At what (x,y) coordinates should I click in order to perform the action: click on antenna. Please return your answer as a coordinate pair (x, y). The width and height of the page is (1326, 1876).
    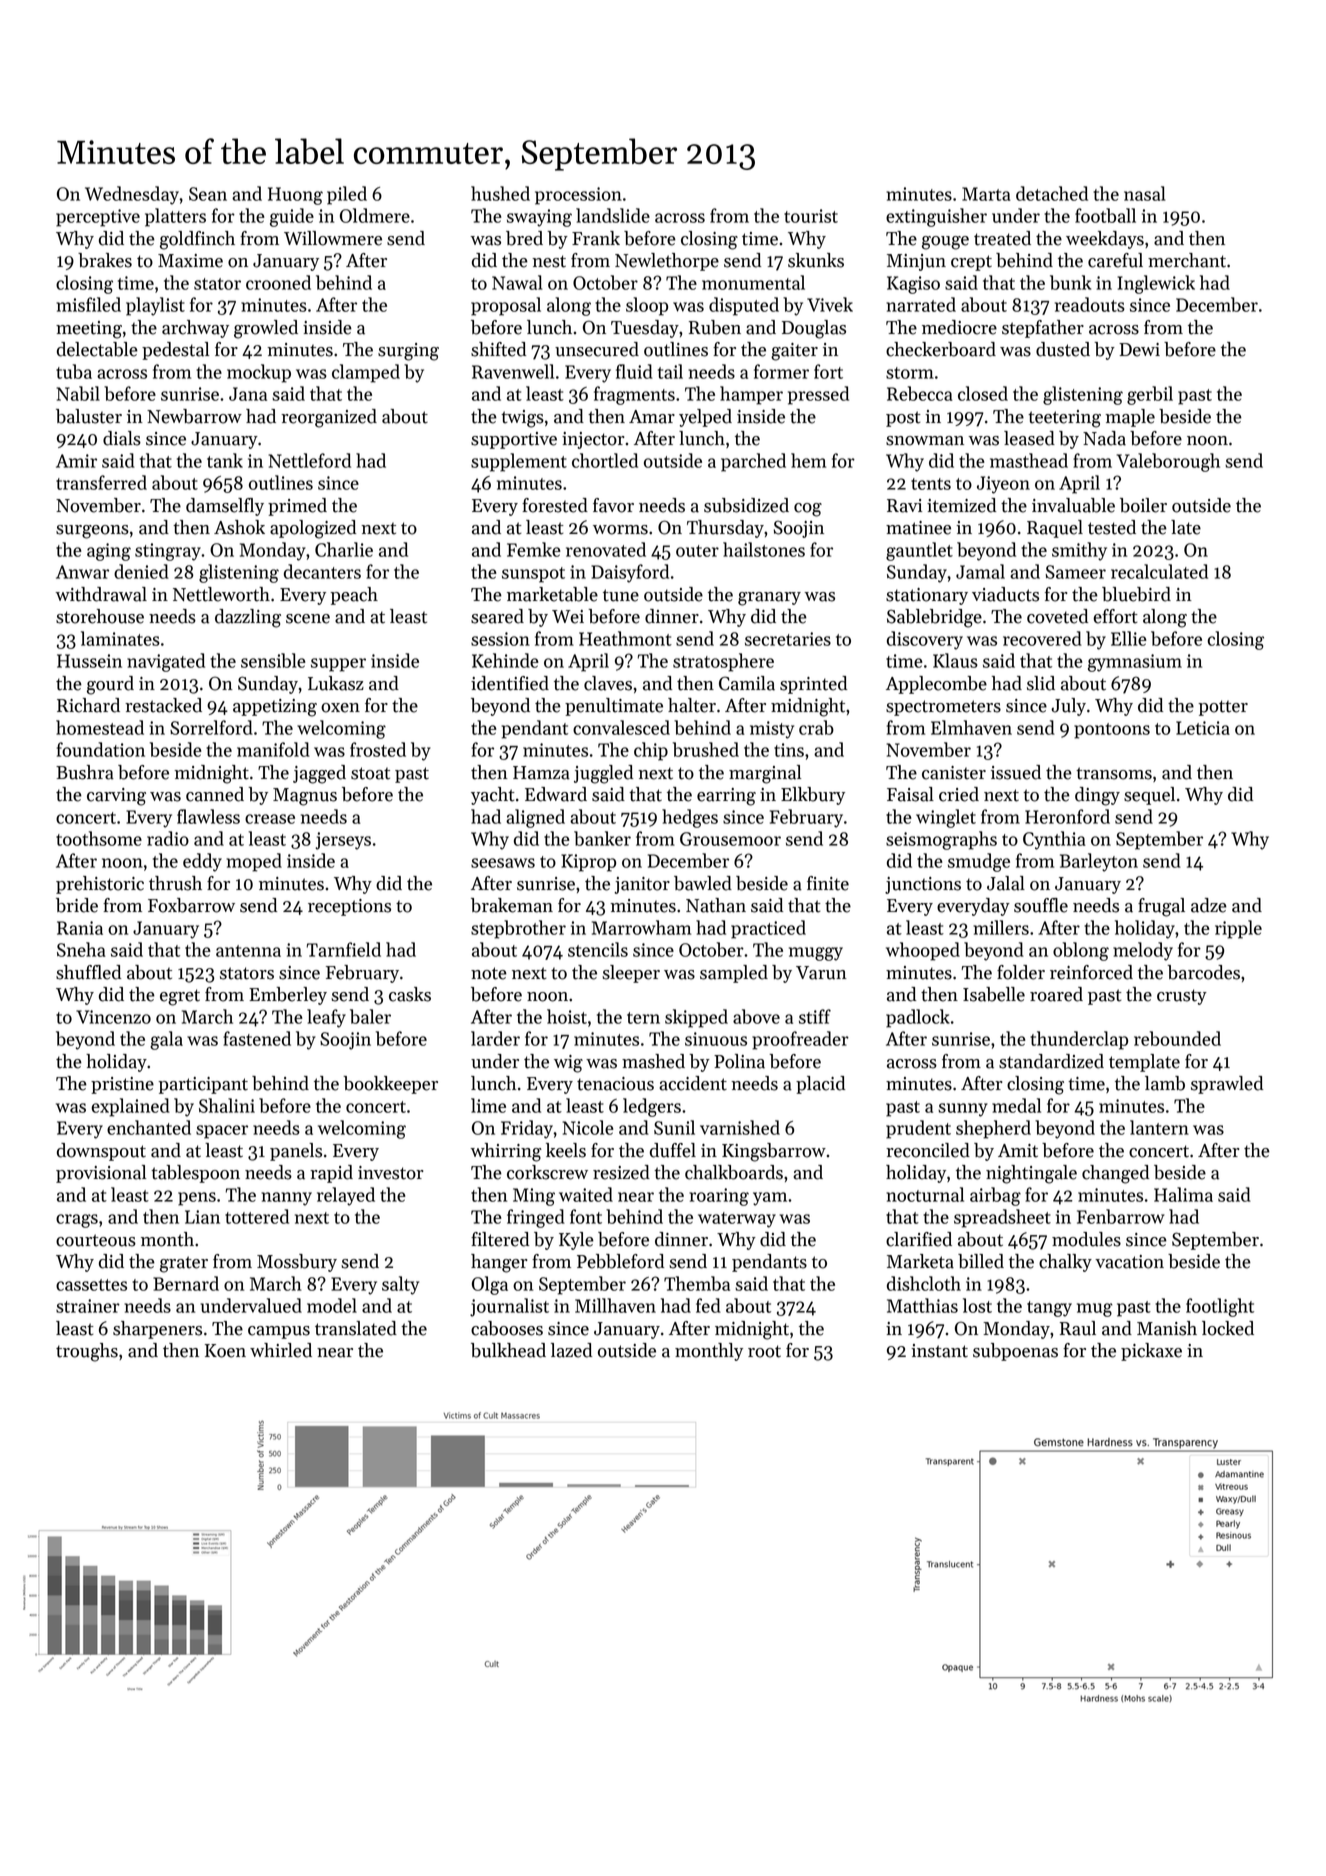
    Looking at the image, I should click on (248, 951).
